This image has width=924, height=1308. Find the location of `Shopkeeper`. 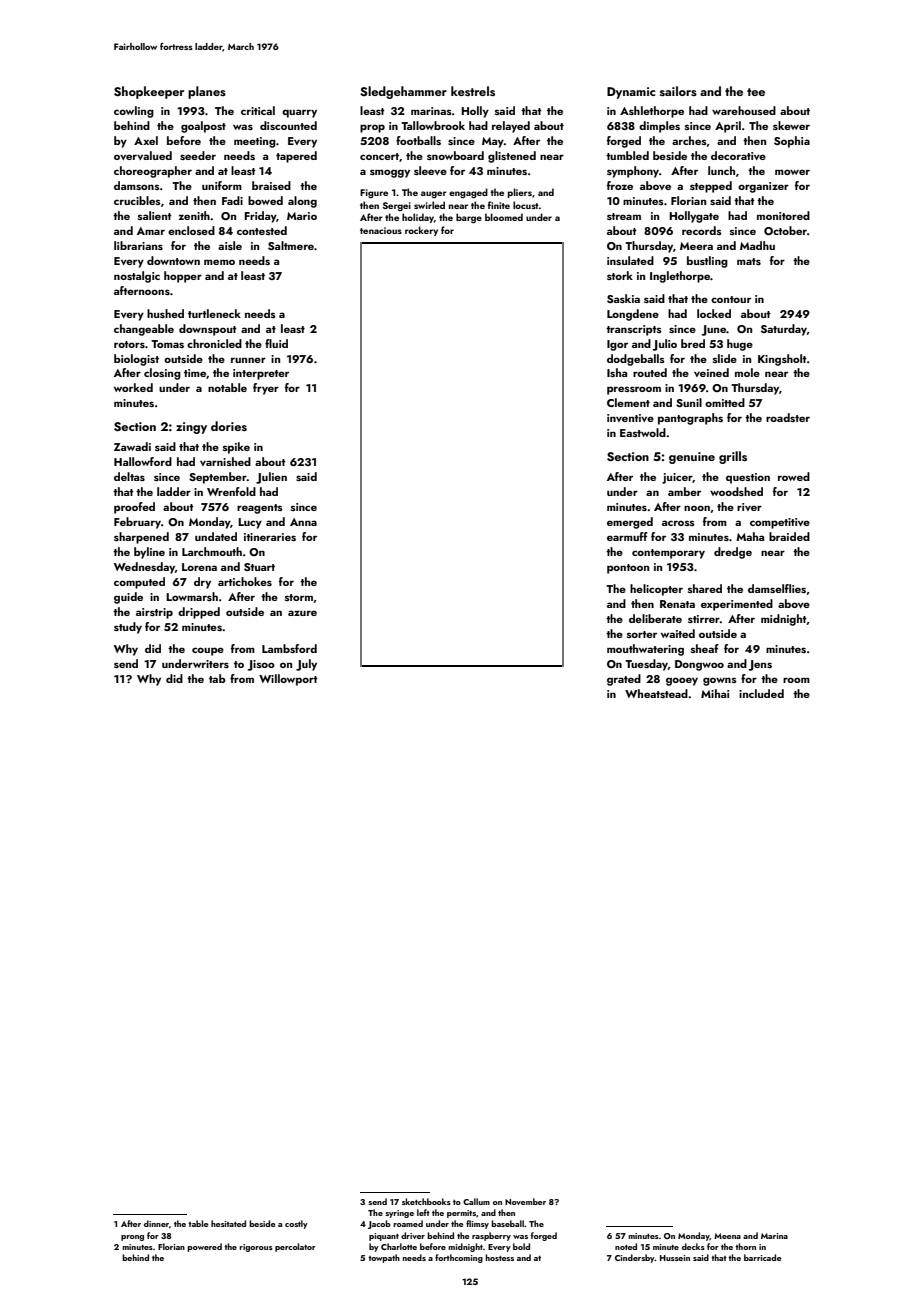

Shopkeeper is located at coordinates (149, 92).
